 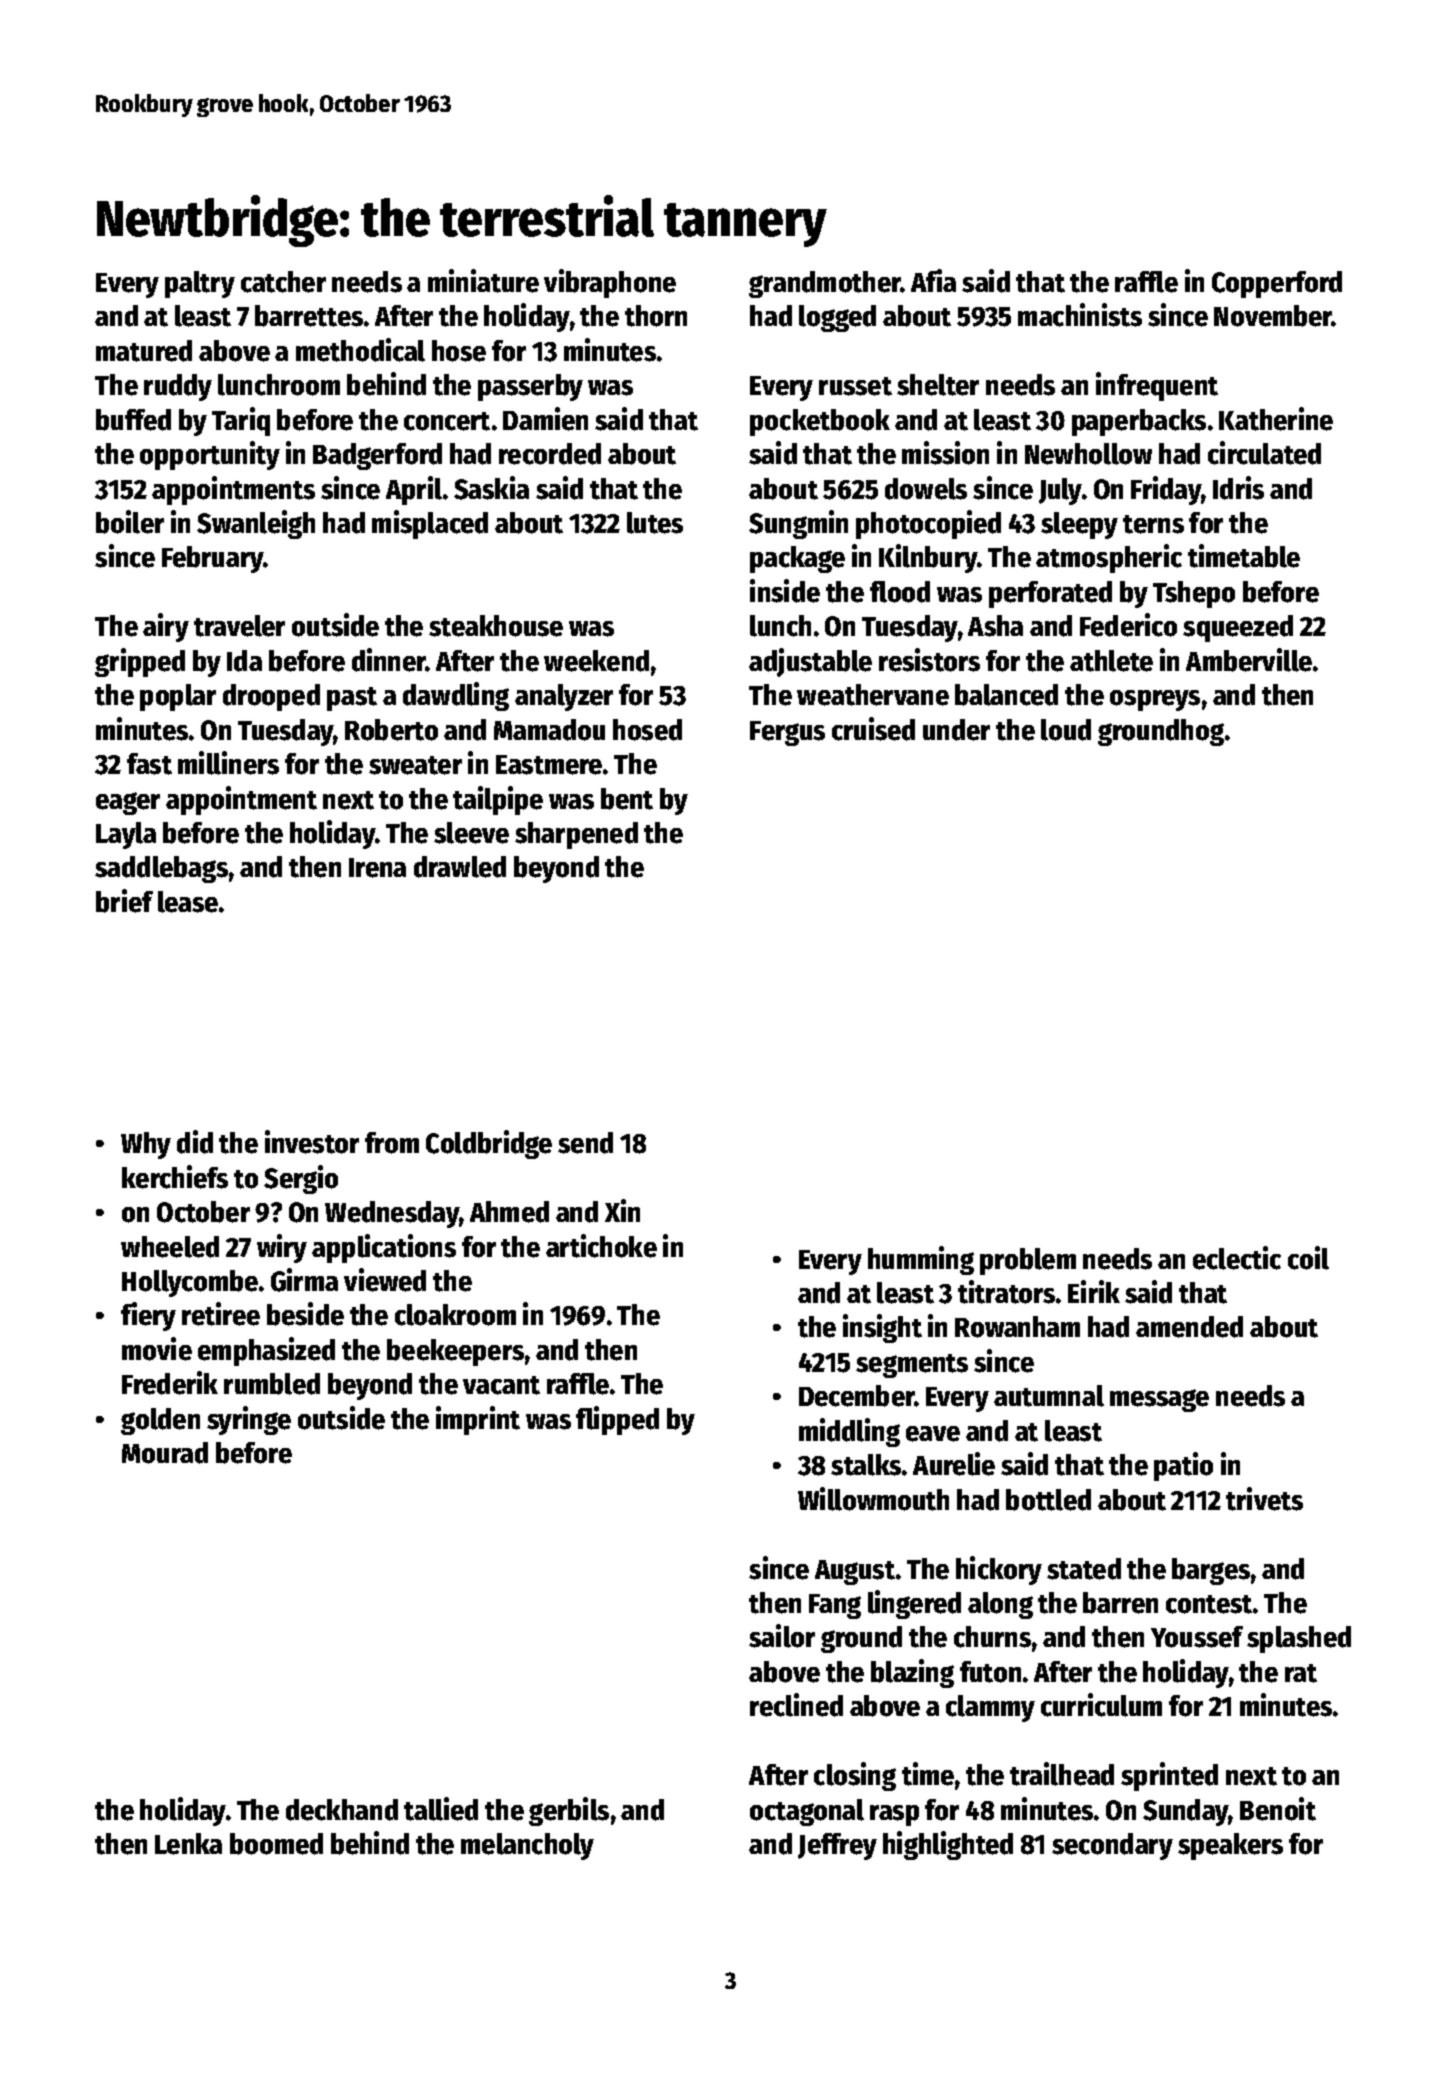 I want to click on Layla, so click(x=126, y=835).
